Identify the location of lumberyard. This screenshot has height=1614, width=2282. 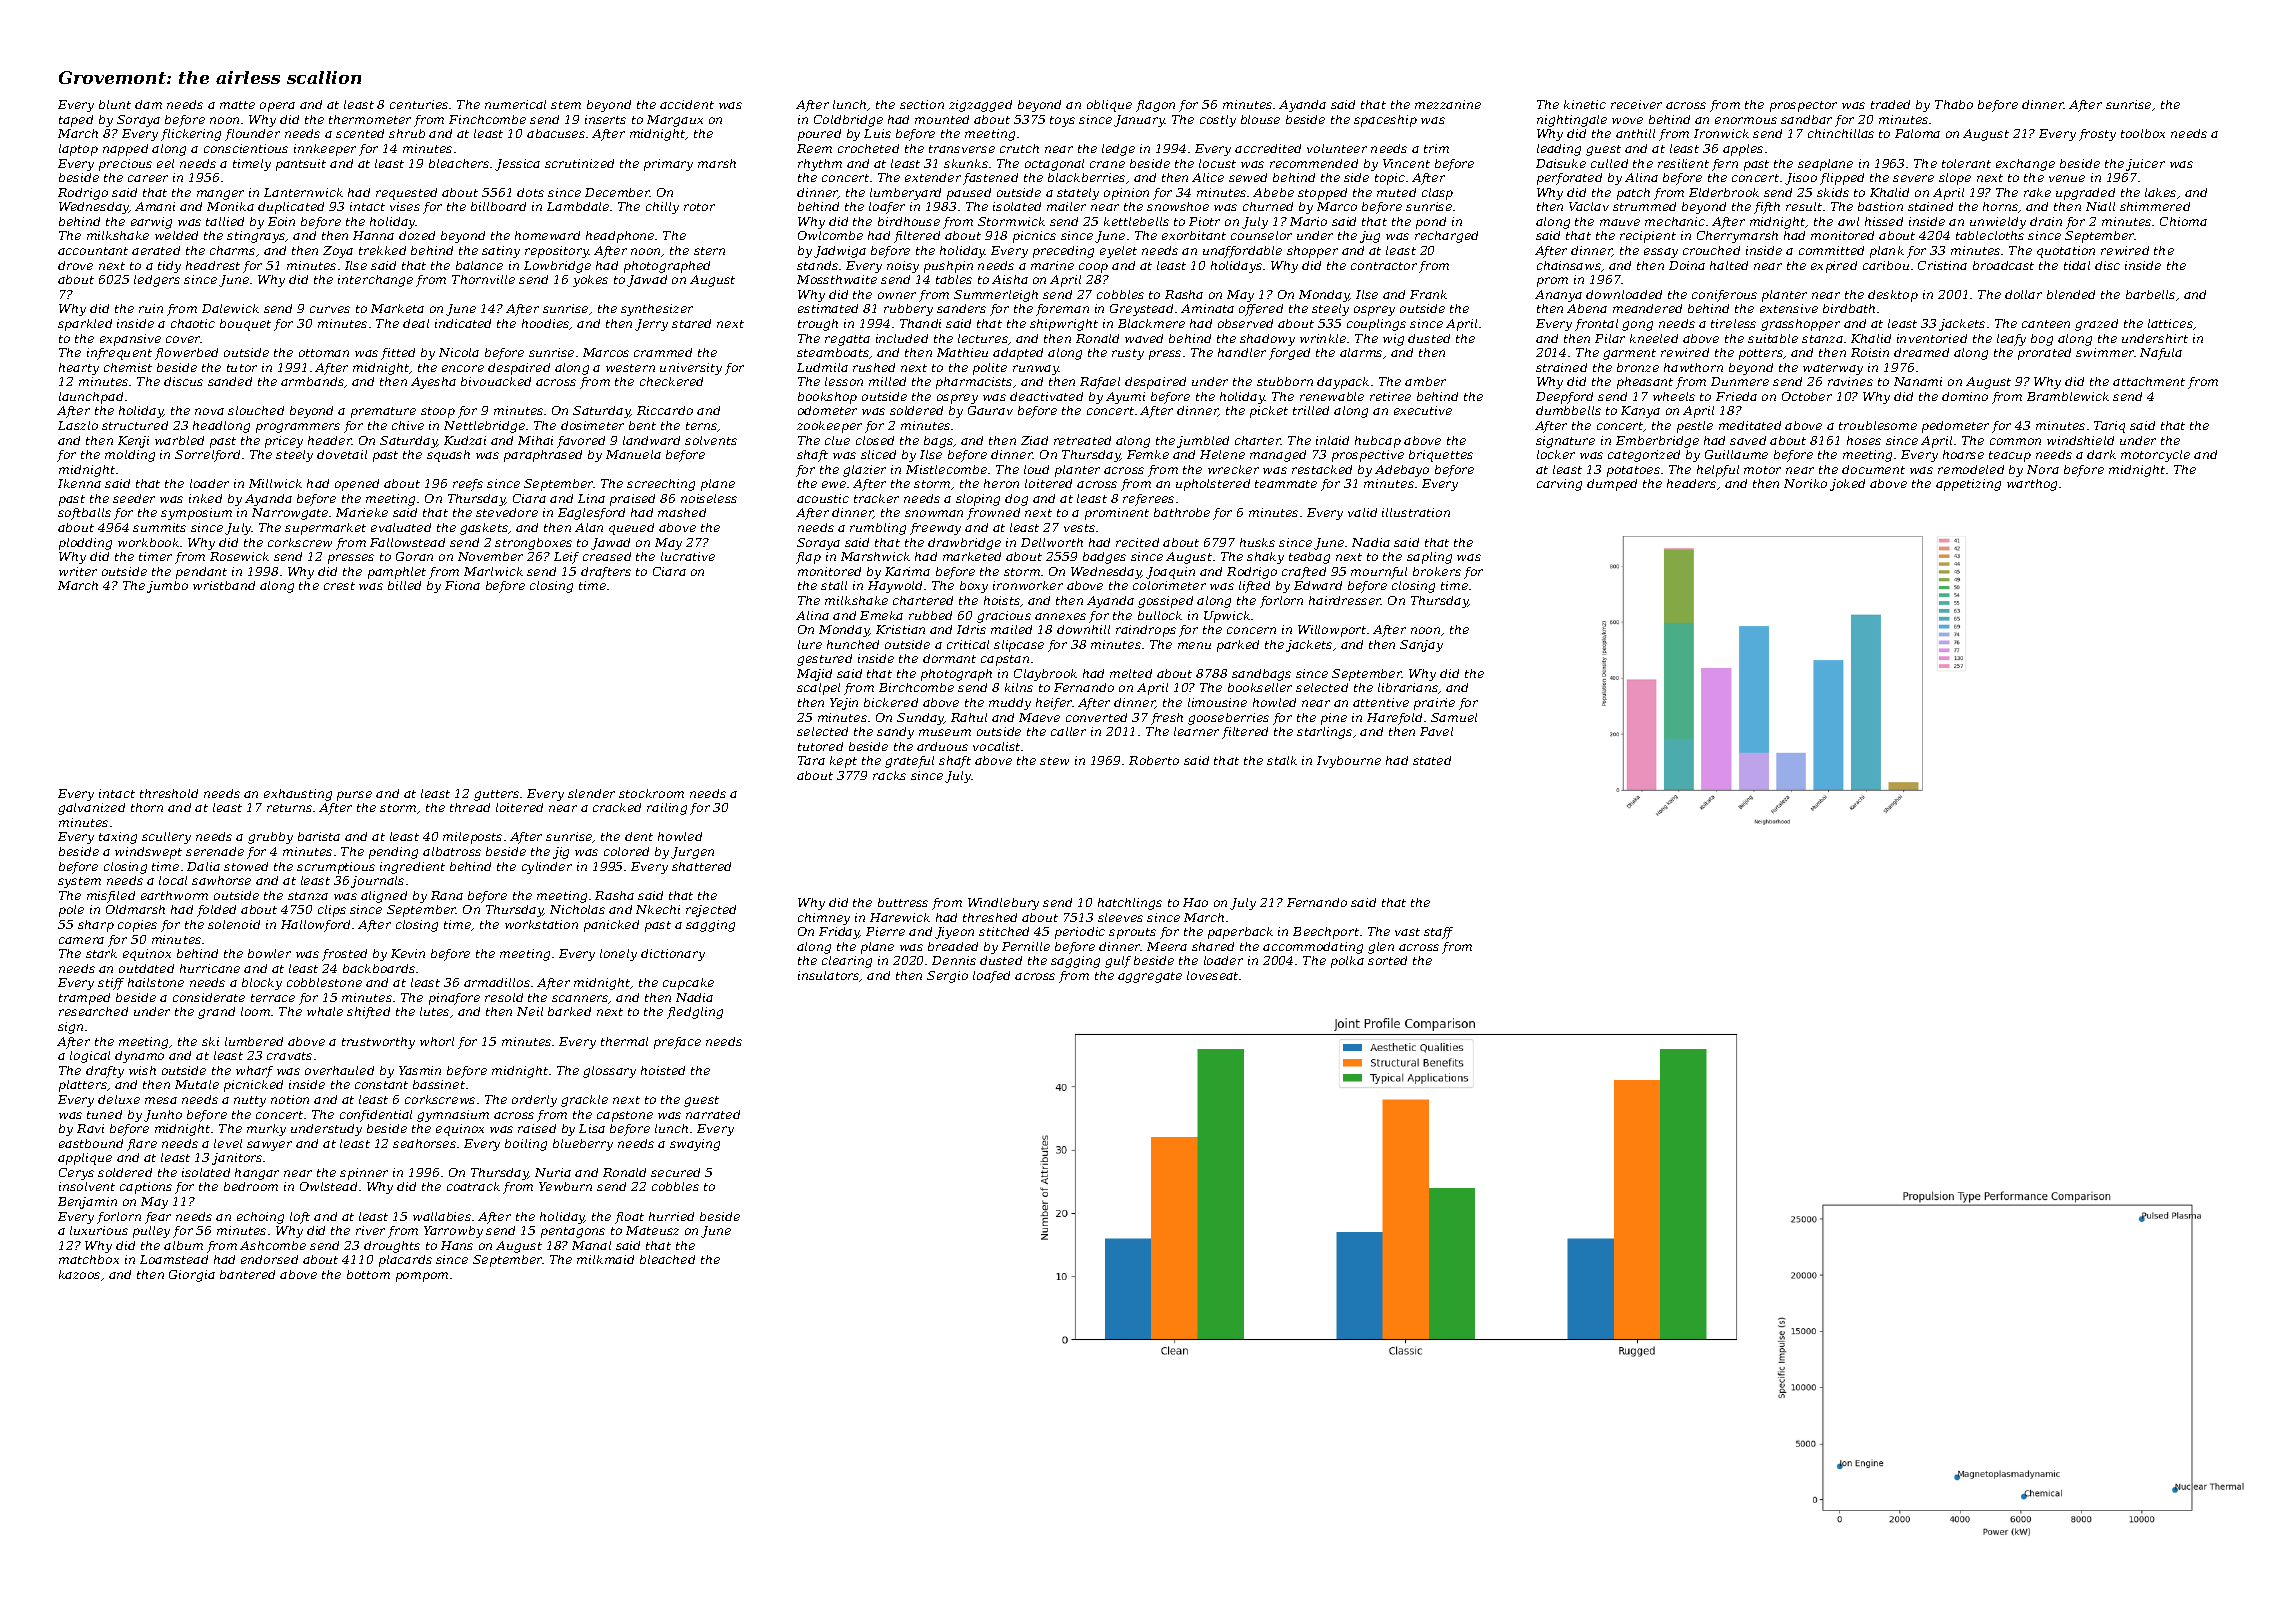
(905, 194).
